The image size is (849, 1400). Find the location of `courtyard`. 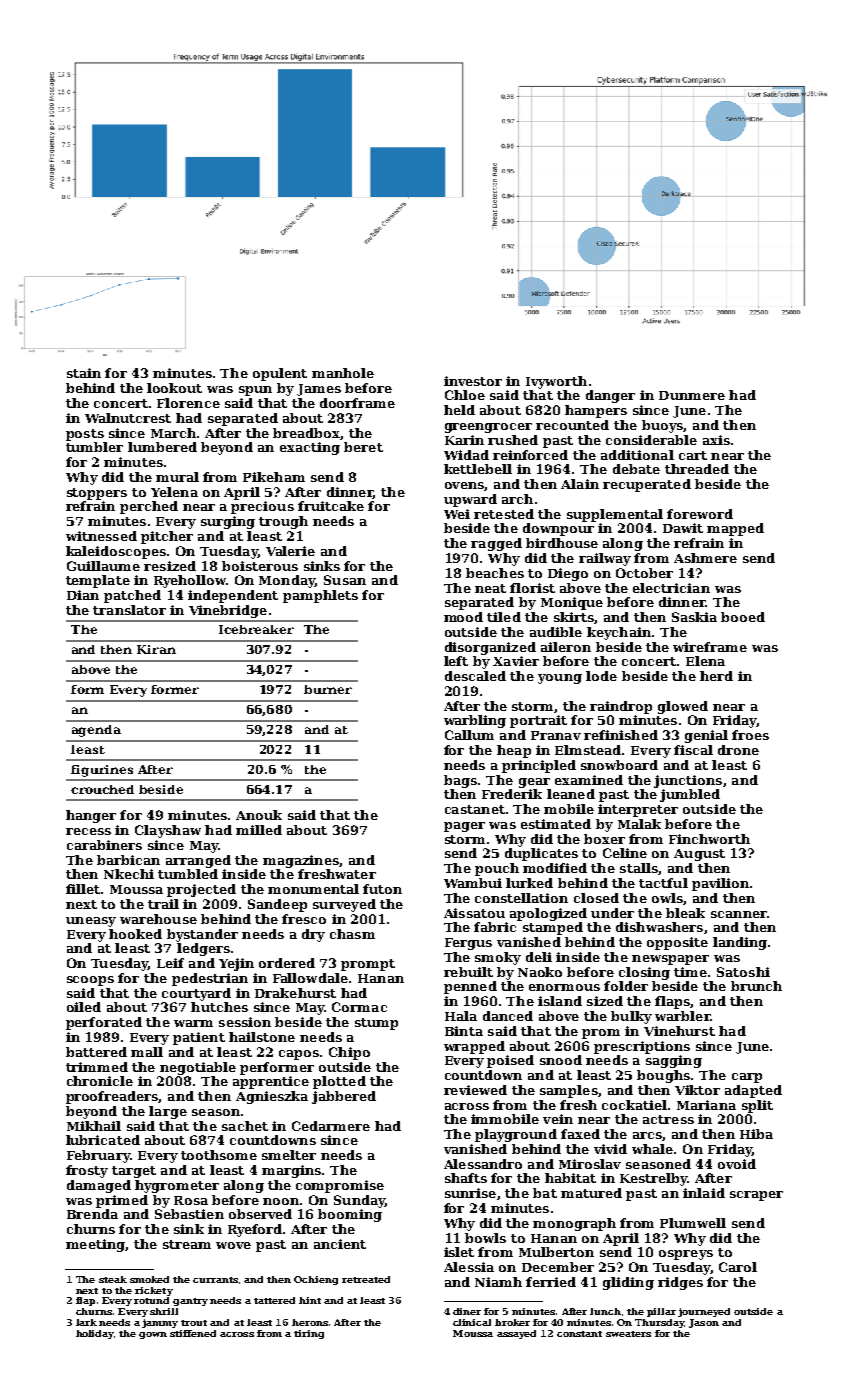

courtyard is located at coordinates (196, 994).
